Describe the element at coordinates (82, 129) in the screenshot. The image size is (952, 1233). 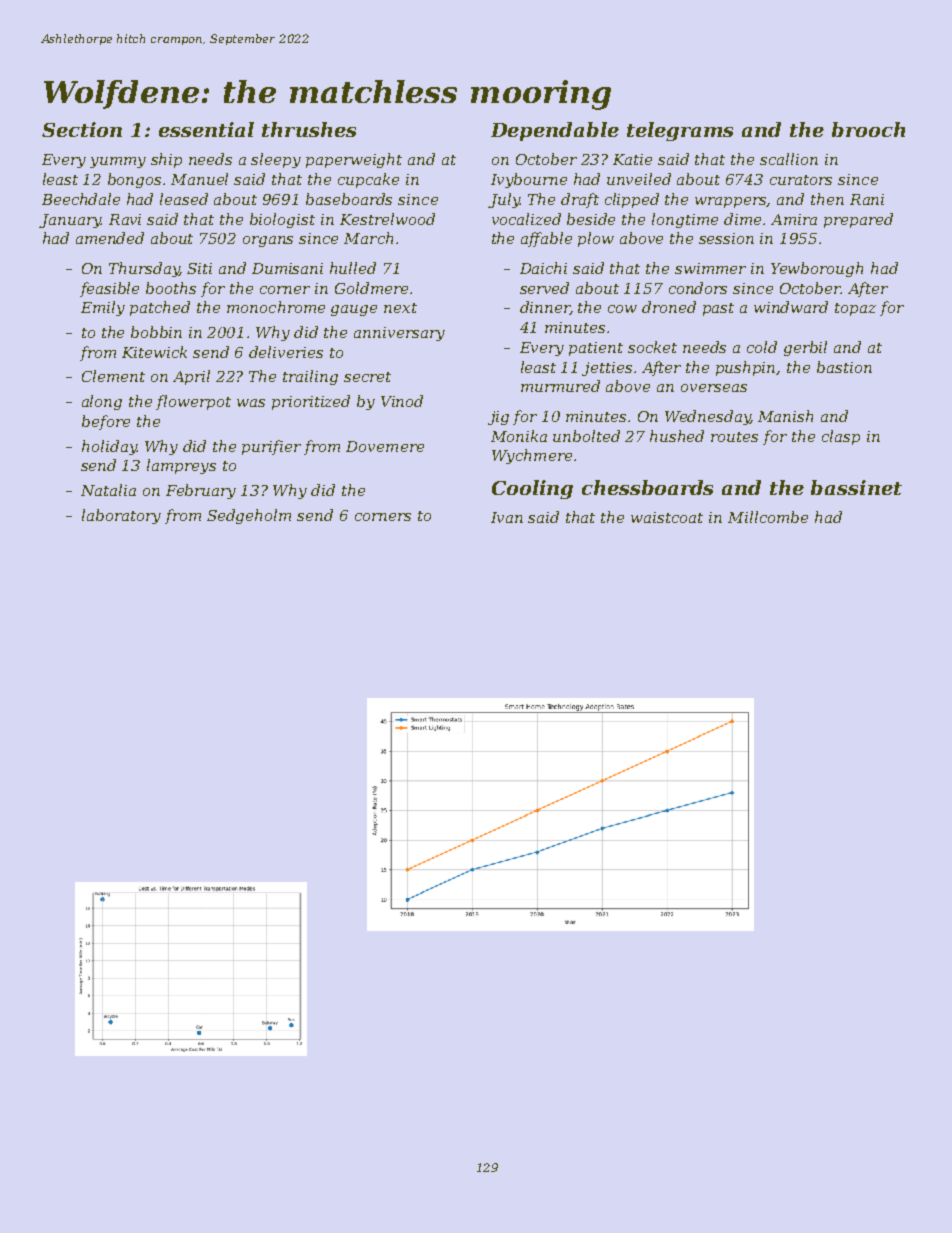
I see `Section` at that location.
